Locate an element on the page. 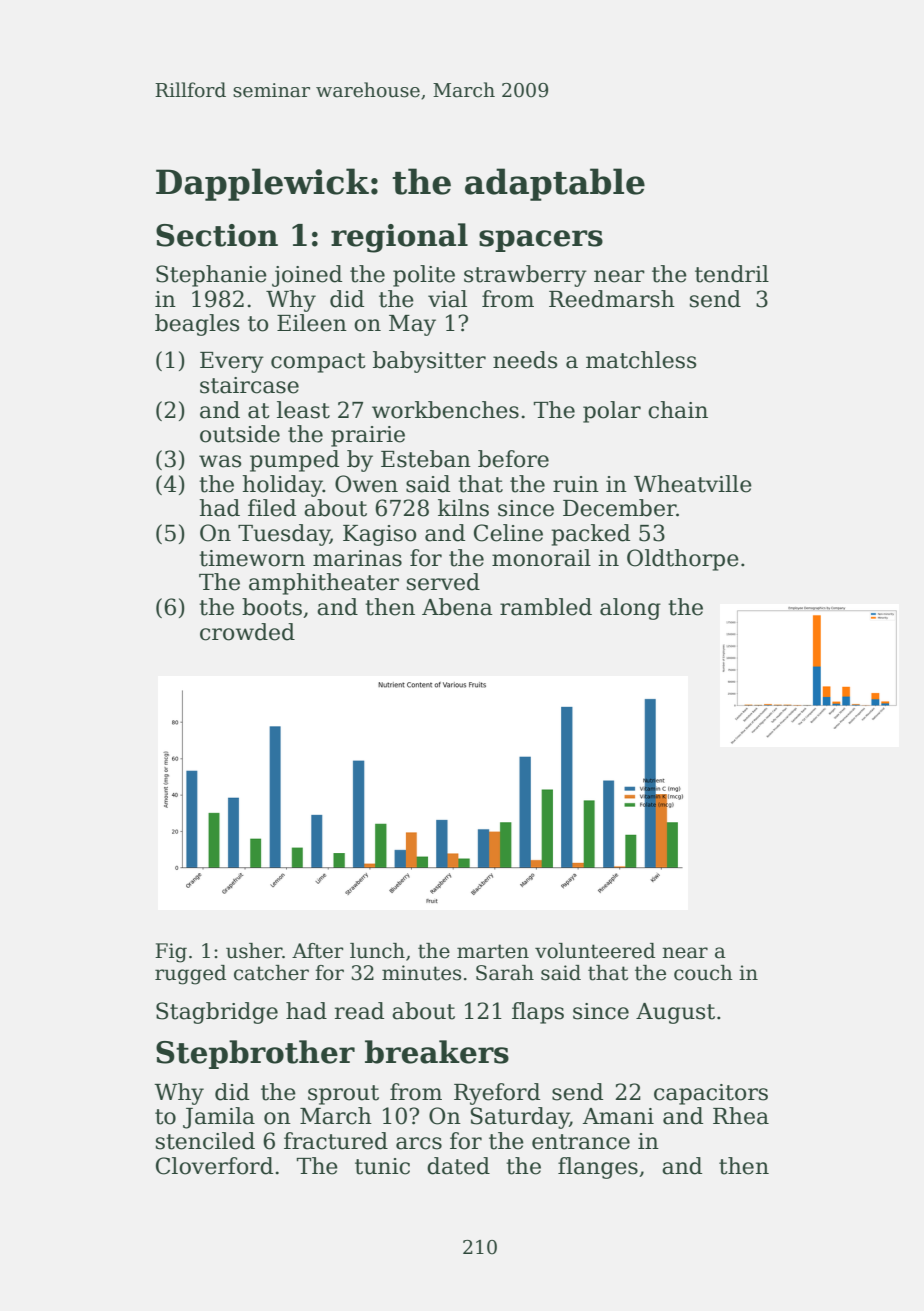  beagles is located at coordinates (197, 325).
